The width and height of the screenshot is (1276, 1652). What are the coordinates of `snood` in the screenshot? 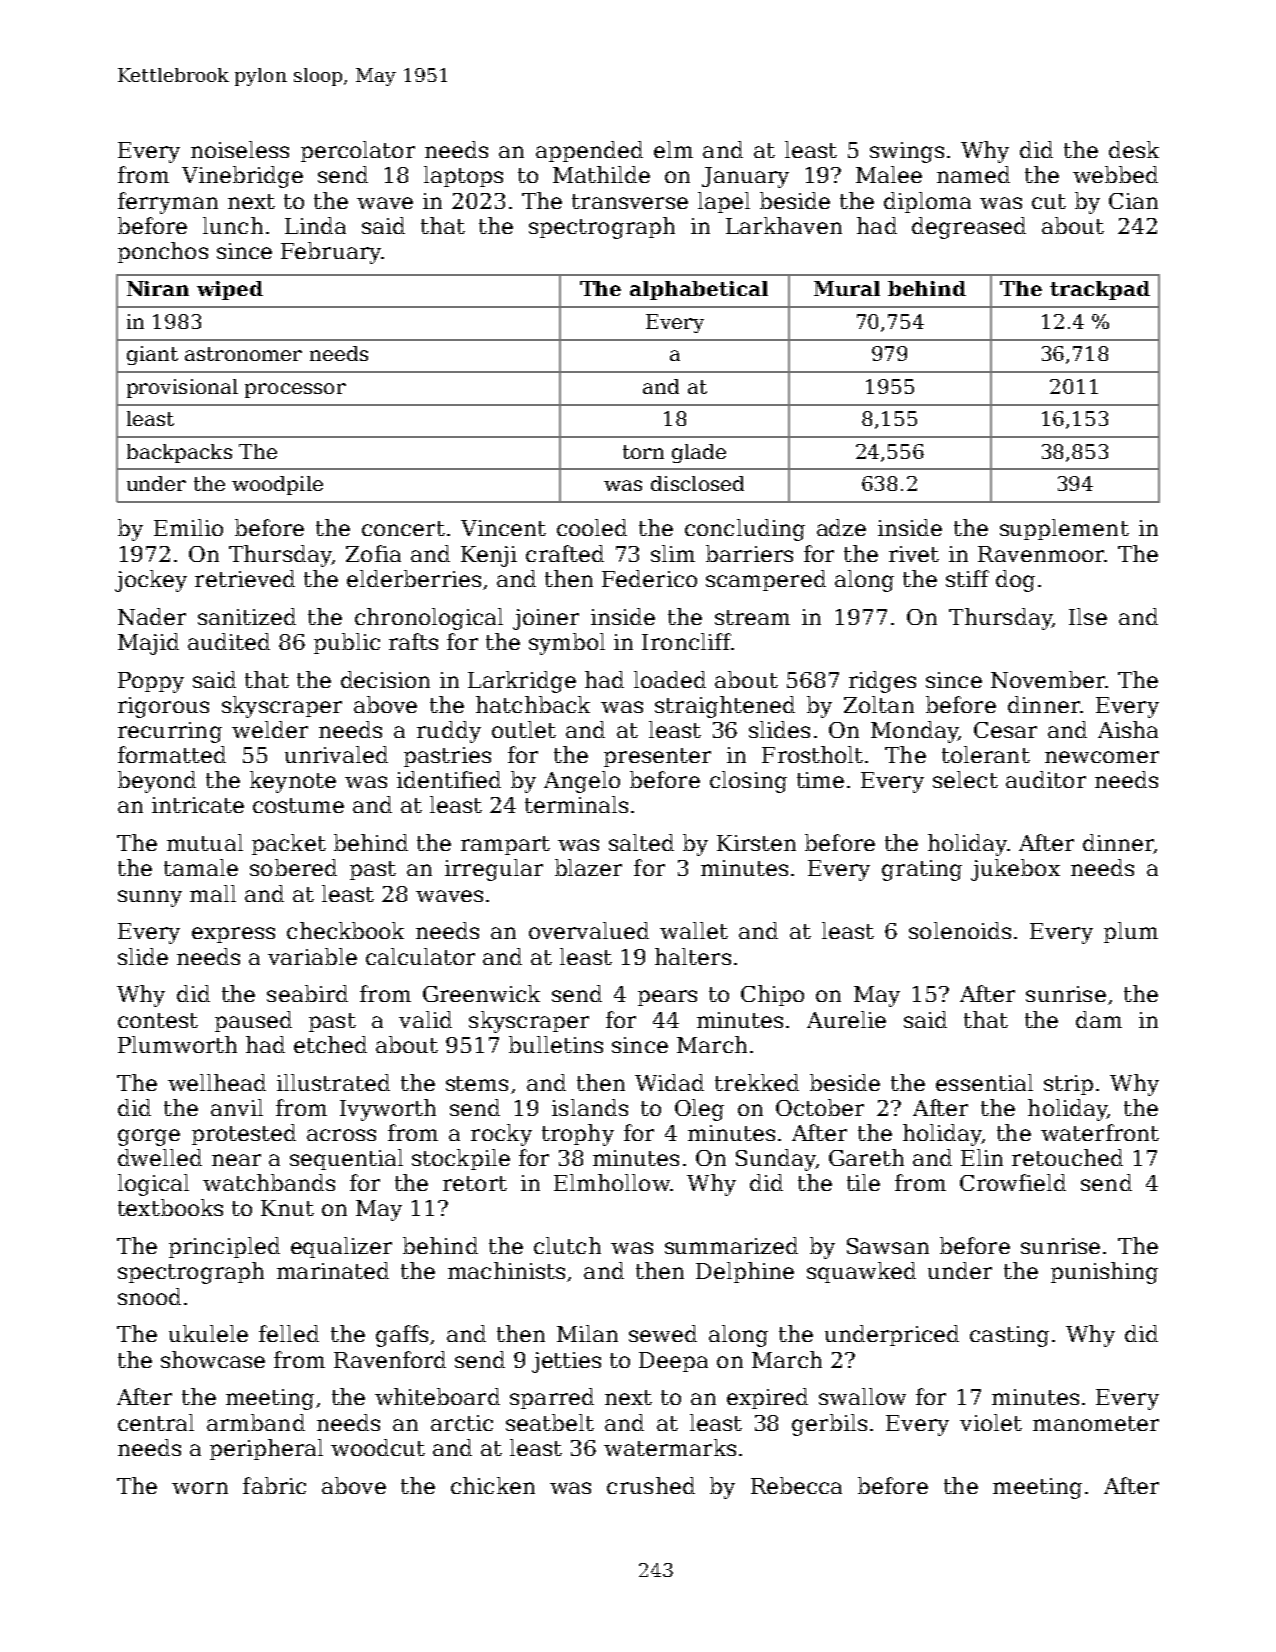 It's located at (149, 1296).
